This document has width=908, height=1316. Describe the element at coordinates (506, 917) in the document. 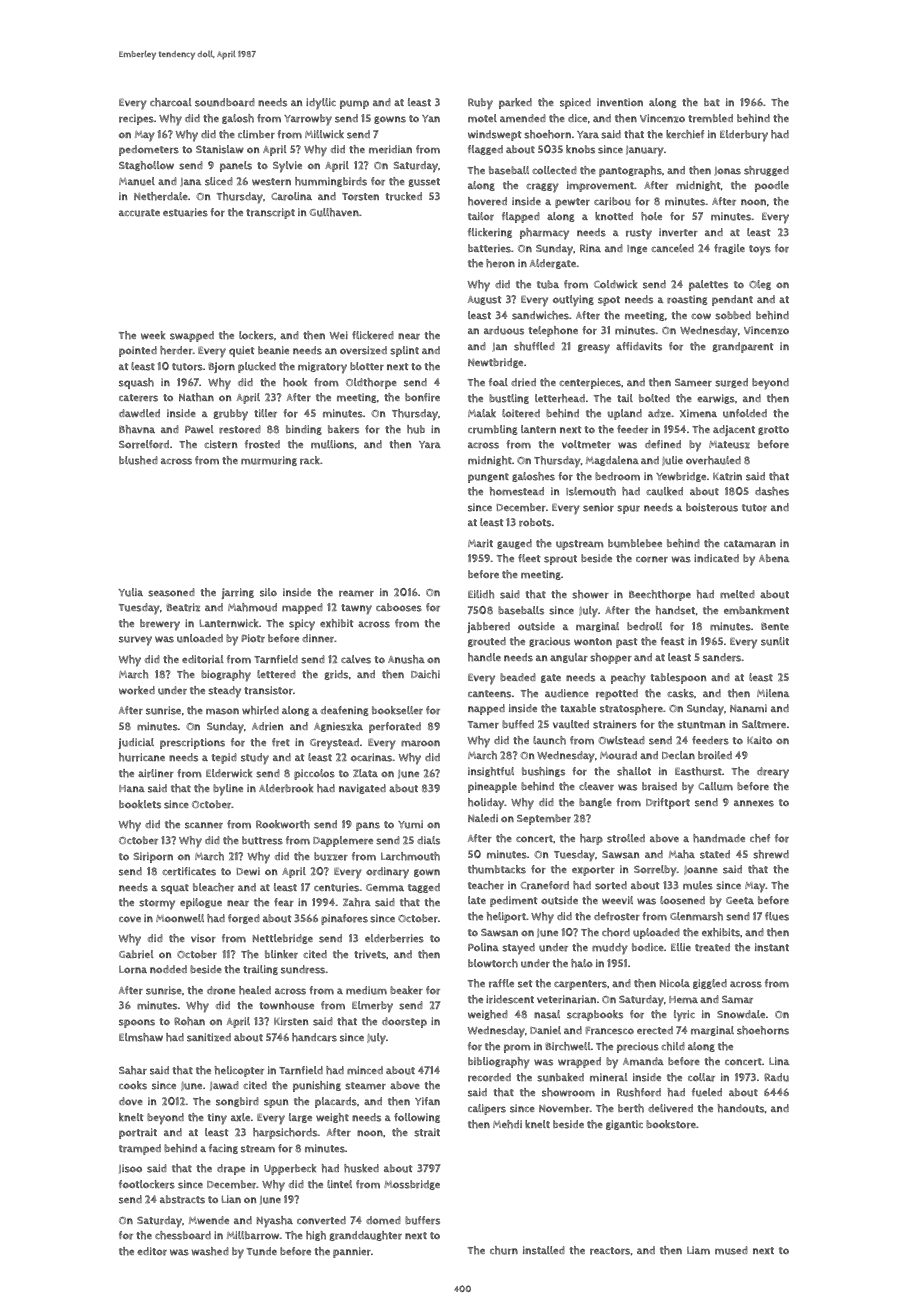

I see `heliport` at that location.
